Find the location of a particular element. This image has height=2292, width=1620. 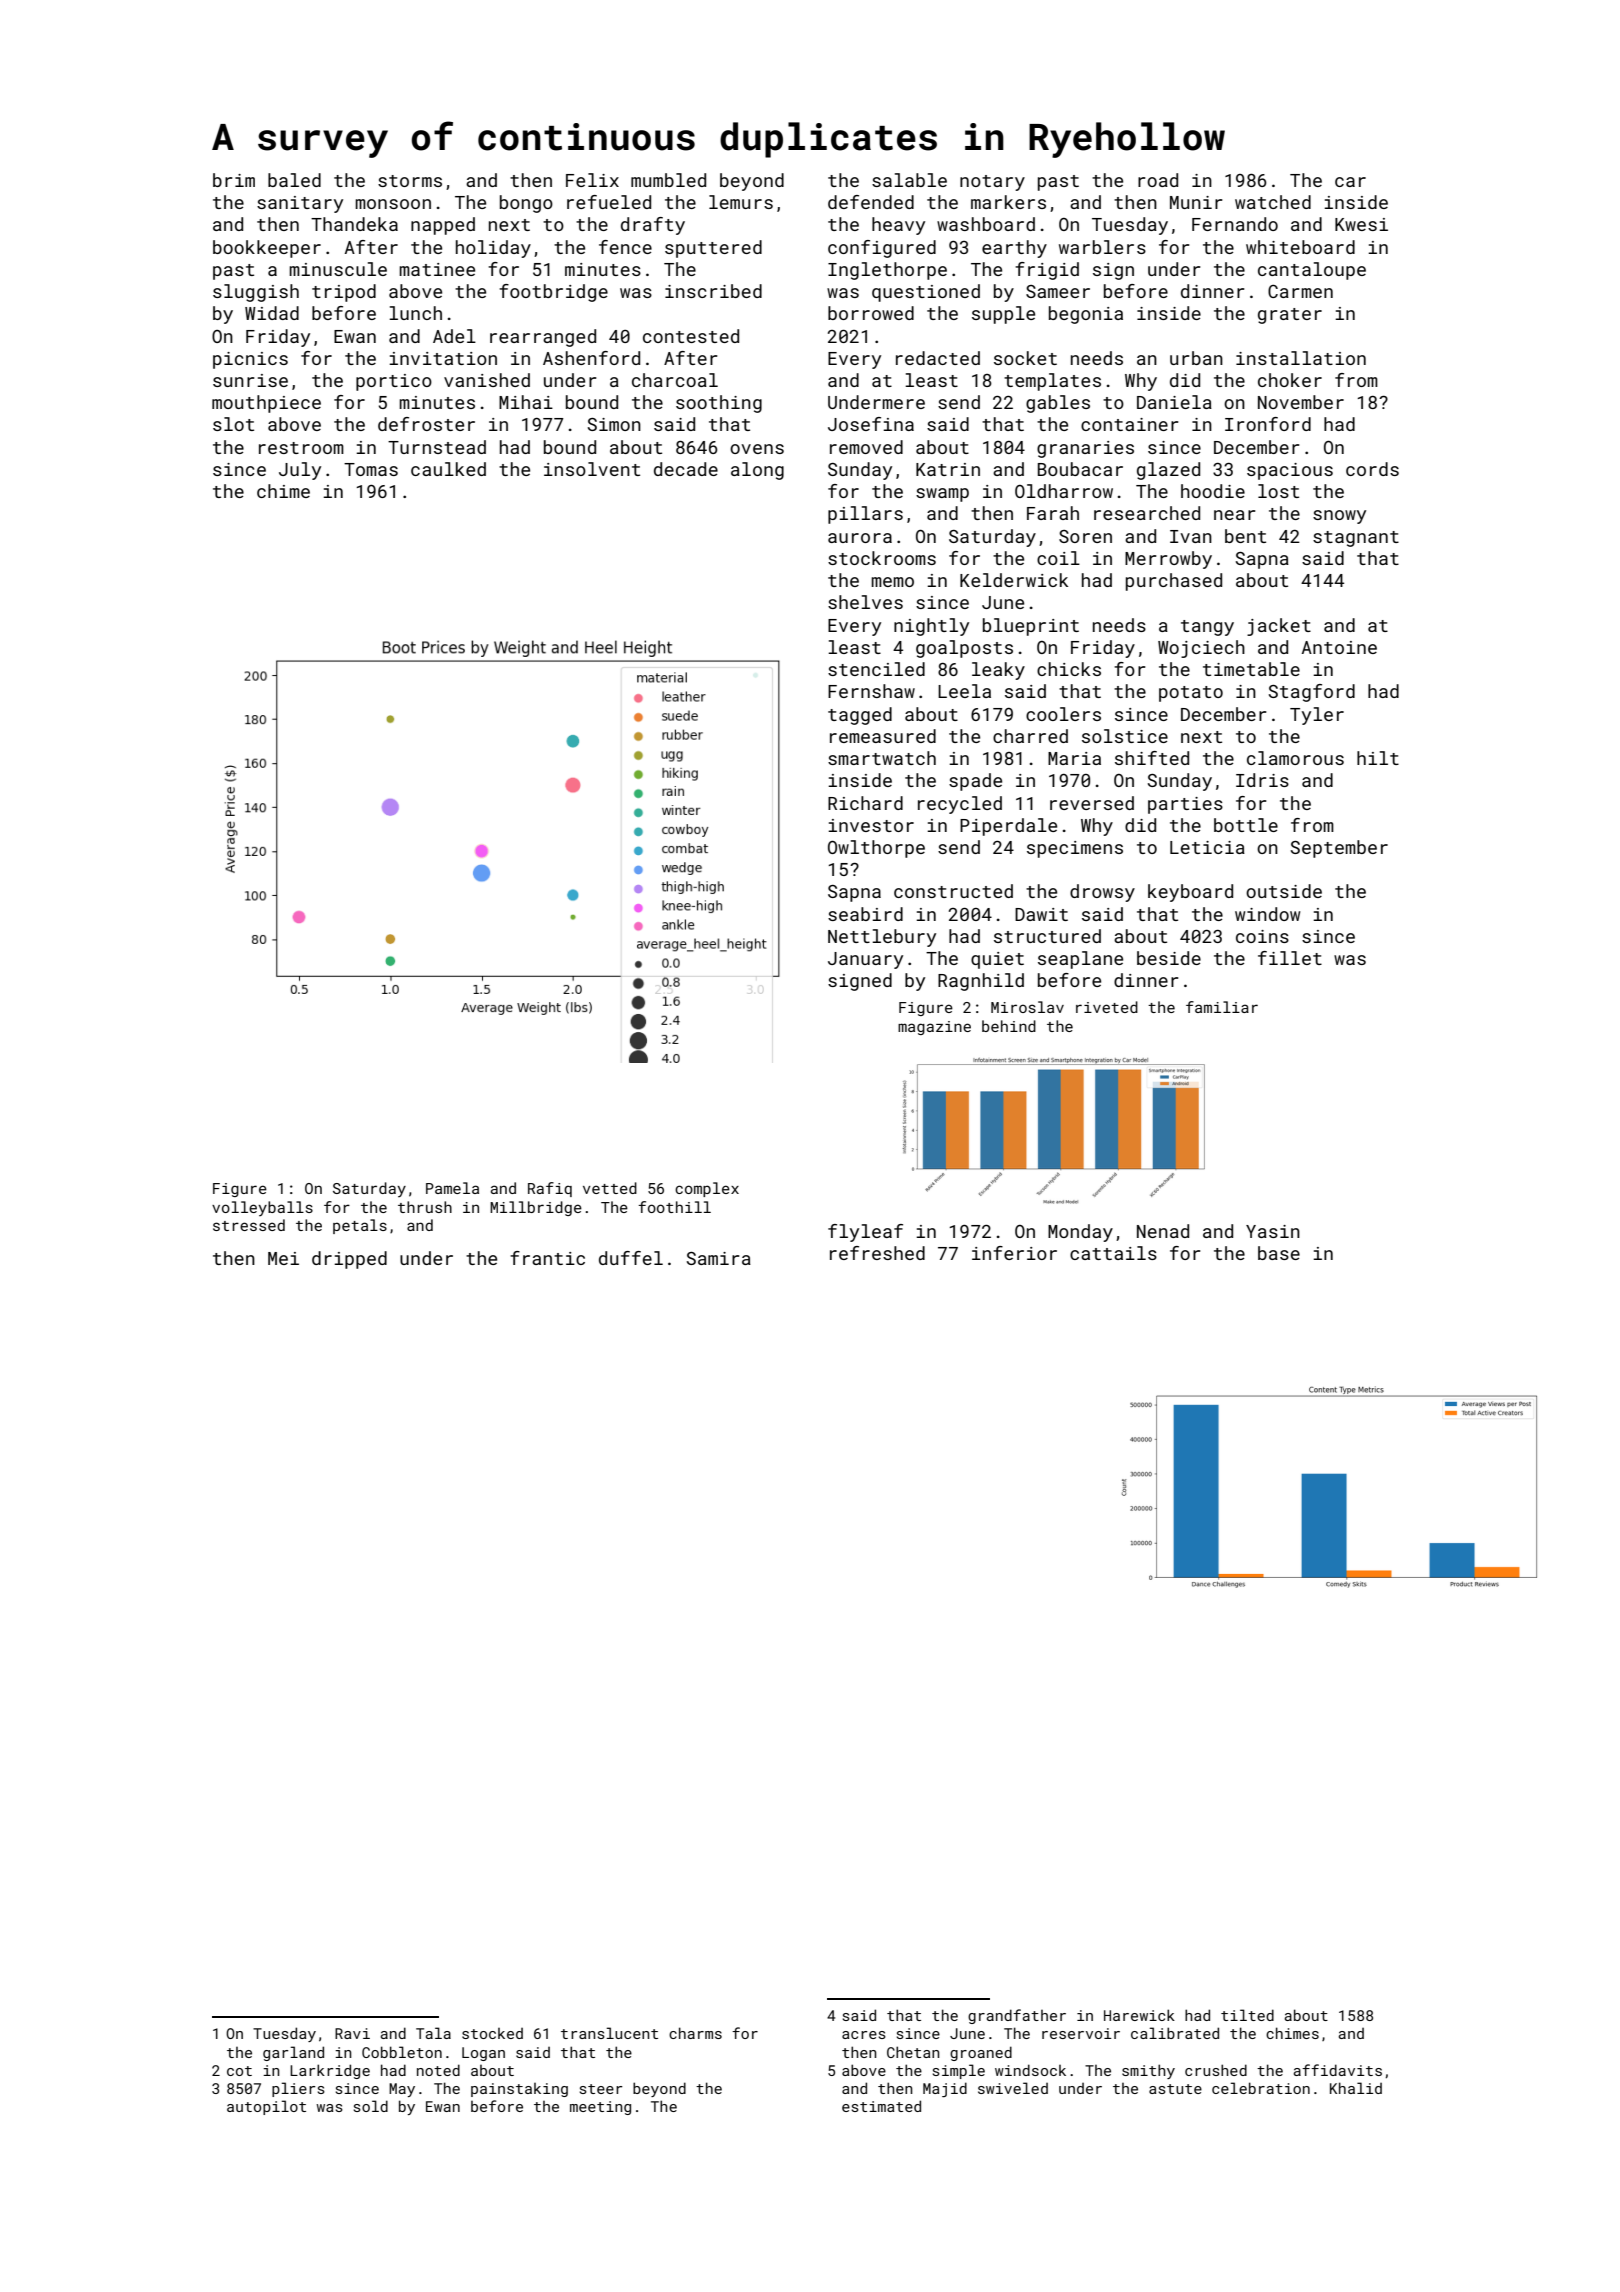

bongo is located at coordinates (526, 204).
